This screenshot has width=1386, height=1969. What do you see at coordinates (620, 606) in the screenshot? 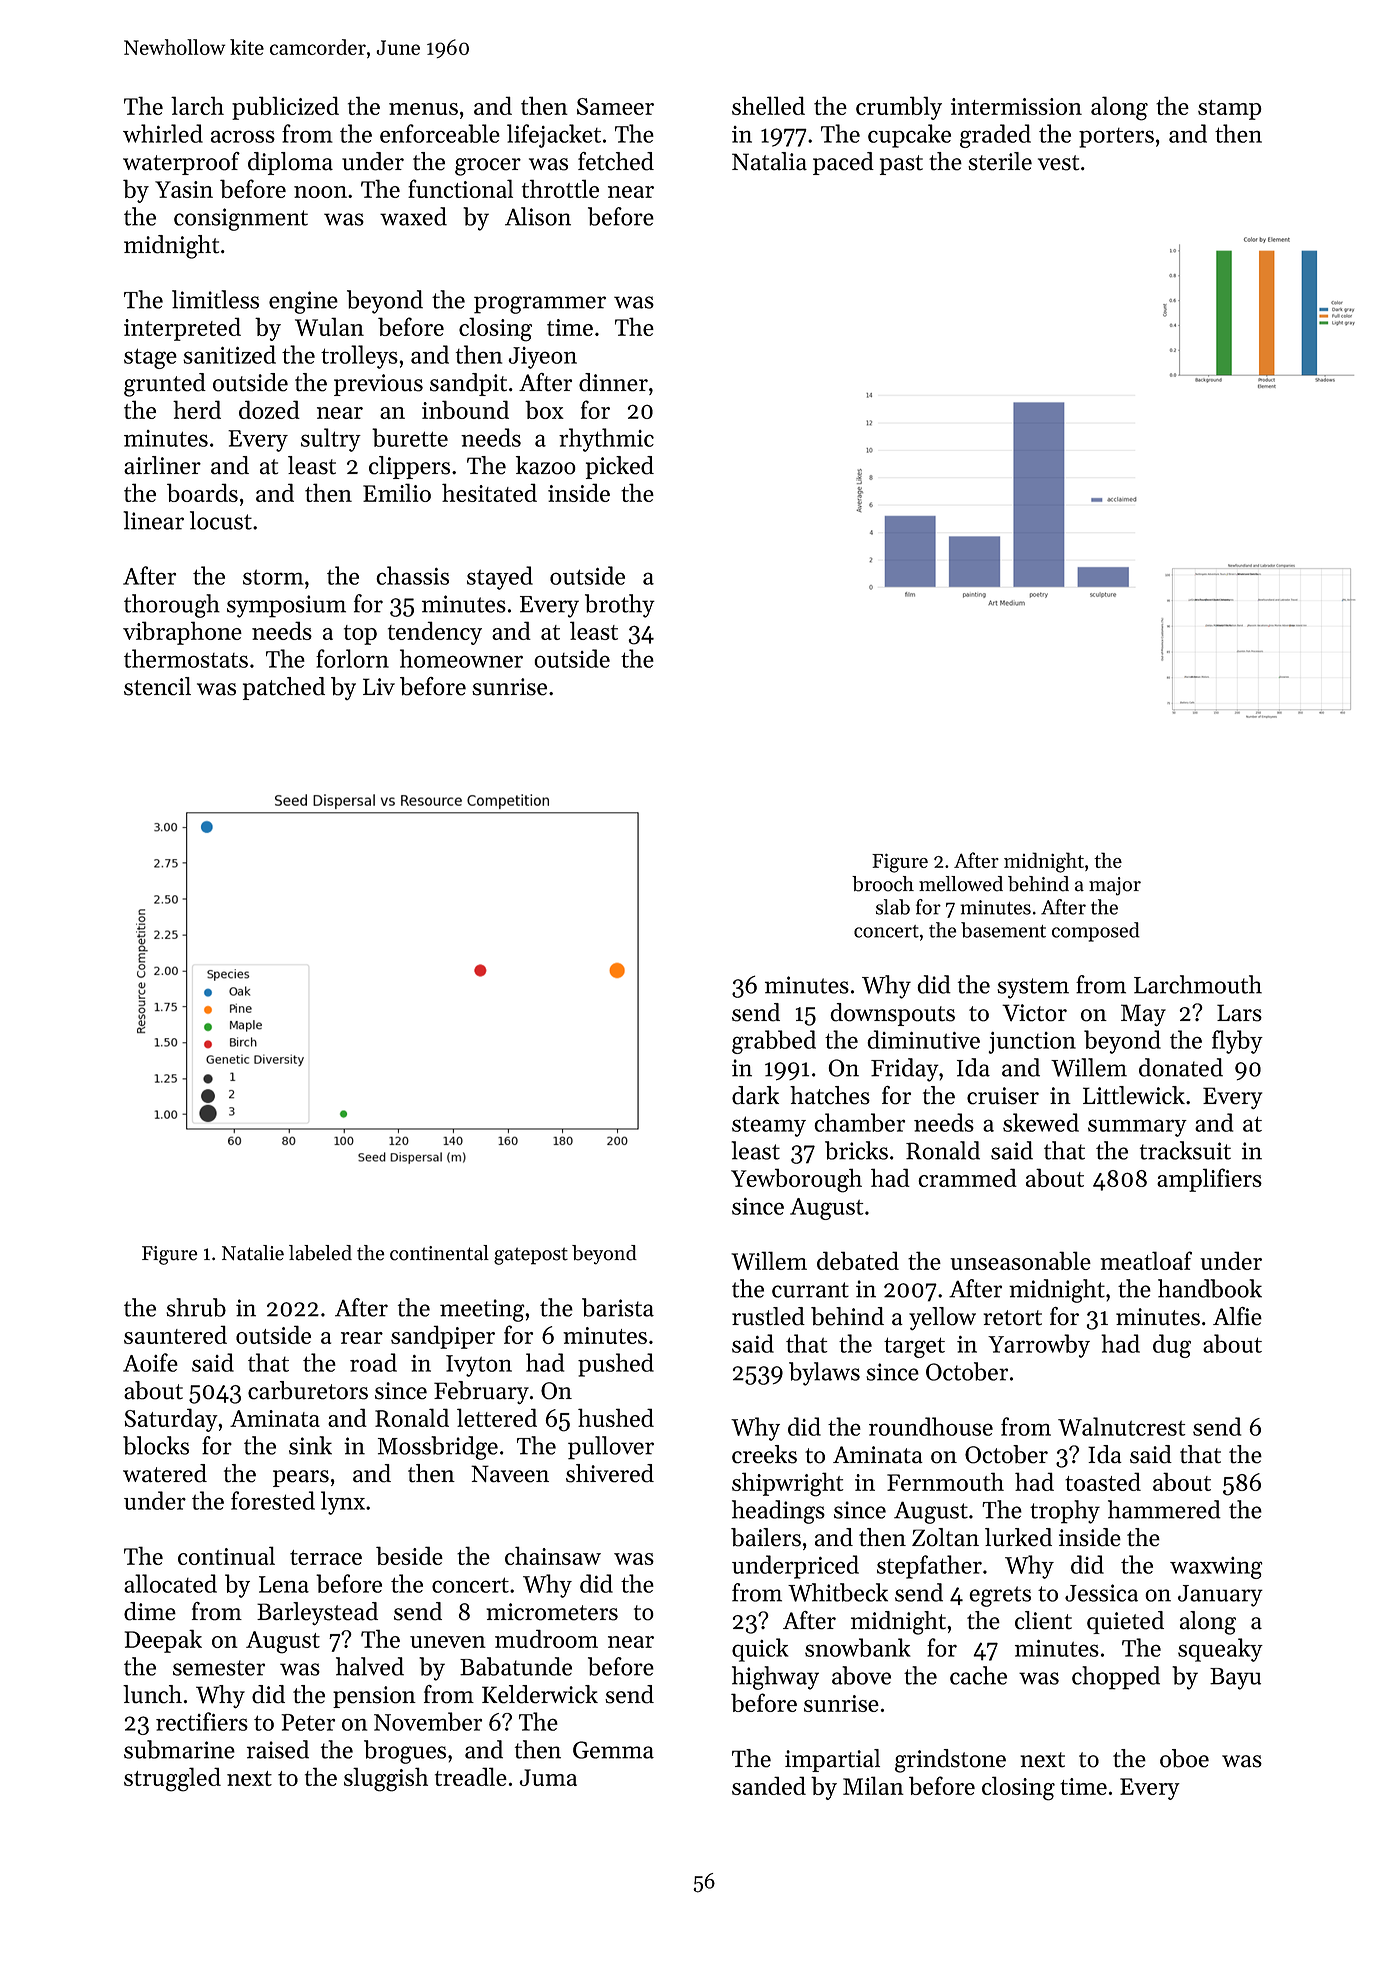
I see `brothy` at bounding box center [620, 606].
